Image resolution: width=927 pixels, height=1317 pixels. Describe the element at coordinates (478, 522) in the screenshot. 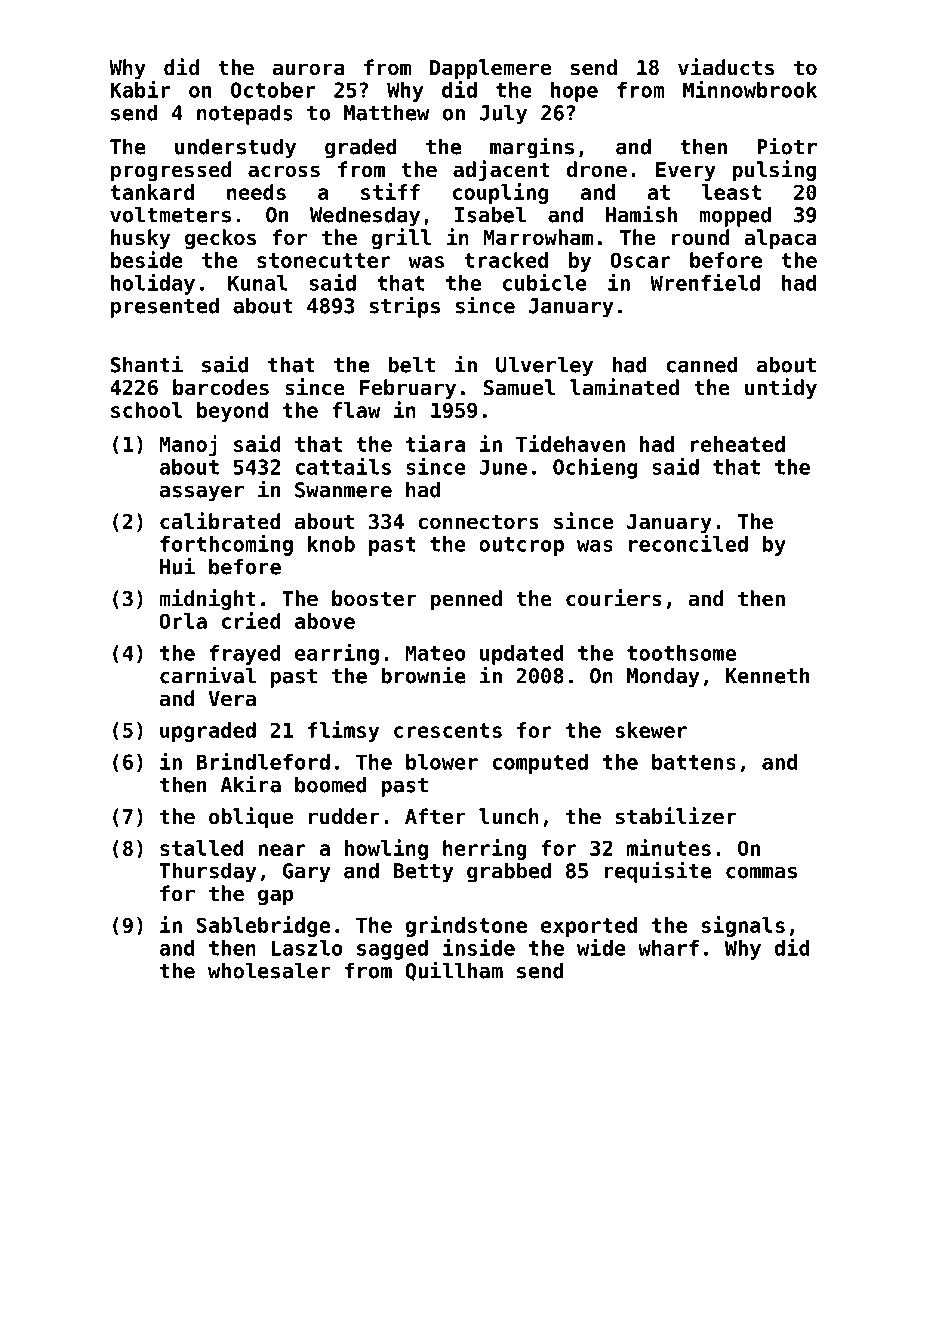

I see `connectors` at that location.
